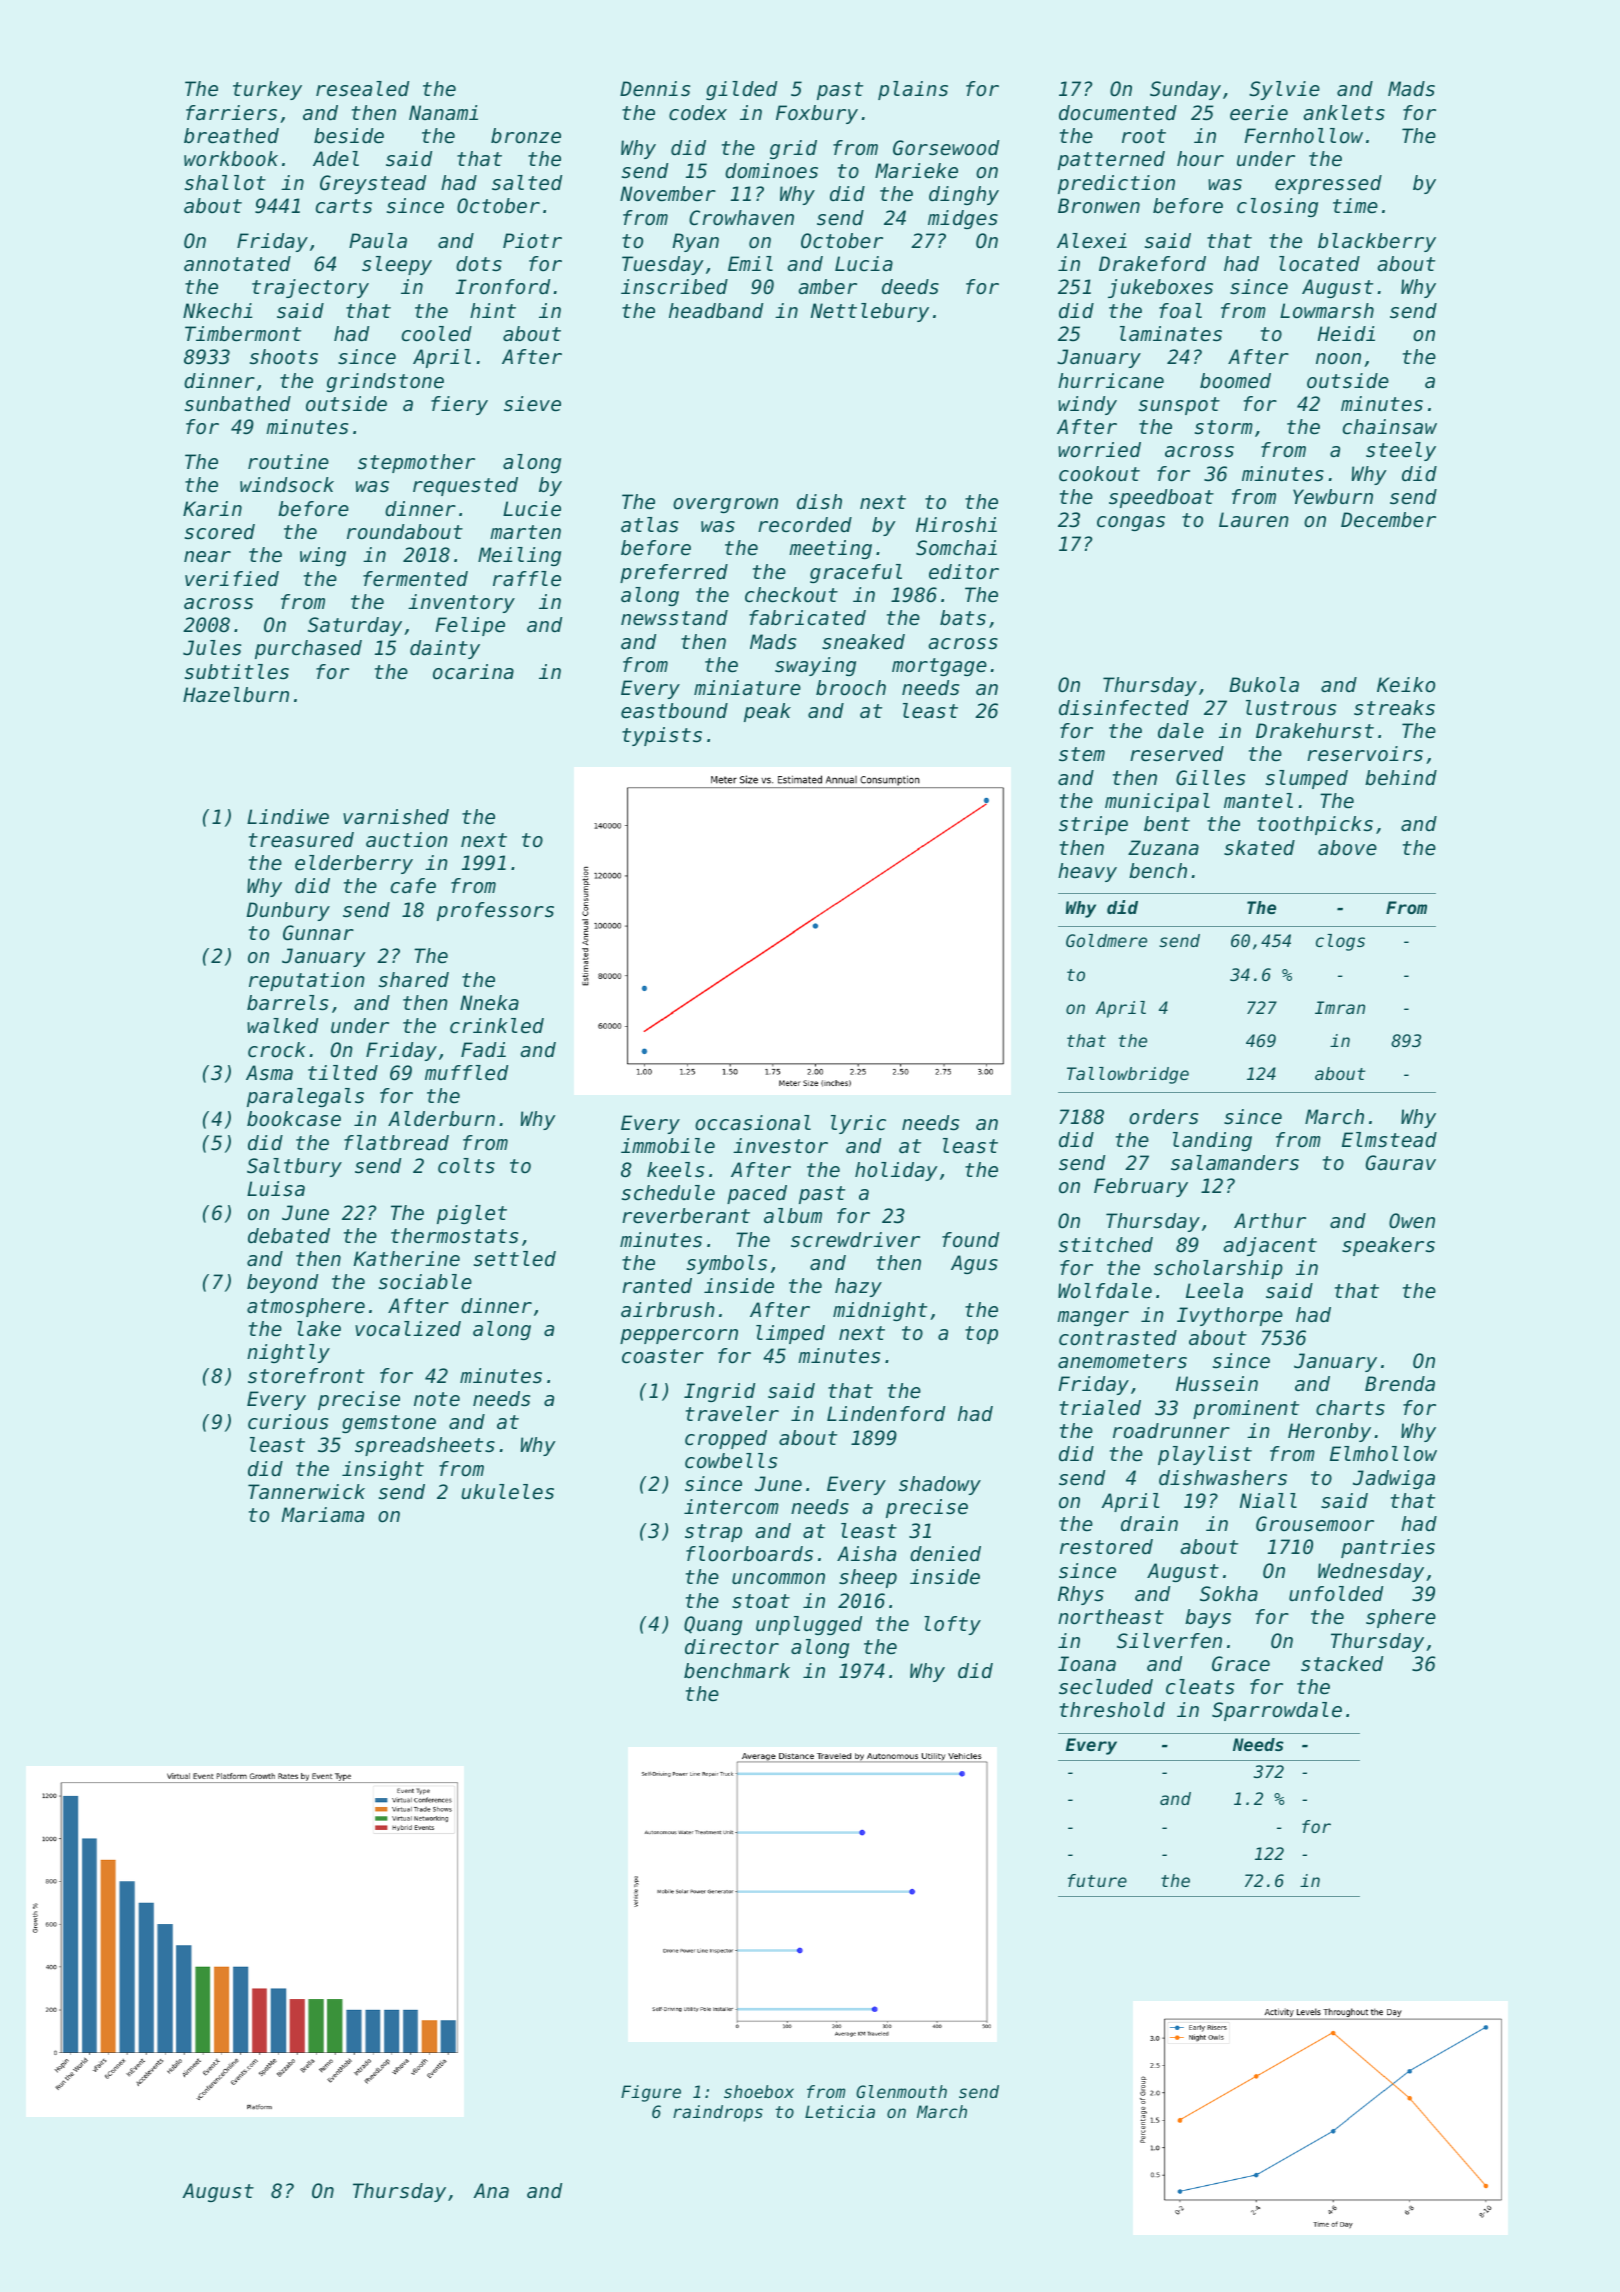 The image size is (1620, 2292). Describe the element at coordinates (1254, 519) in the page. I see `Lauren` at that location.
